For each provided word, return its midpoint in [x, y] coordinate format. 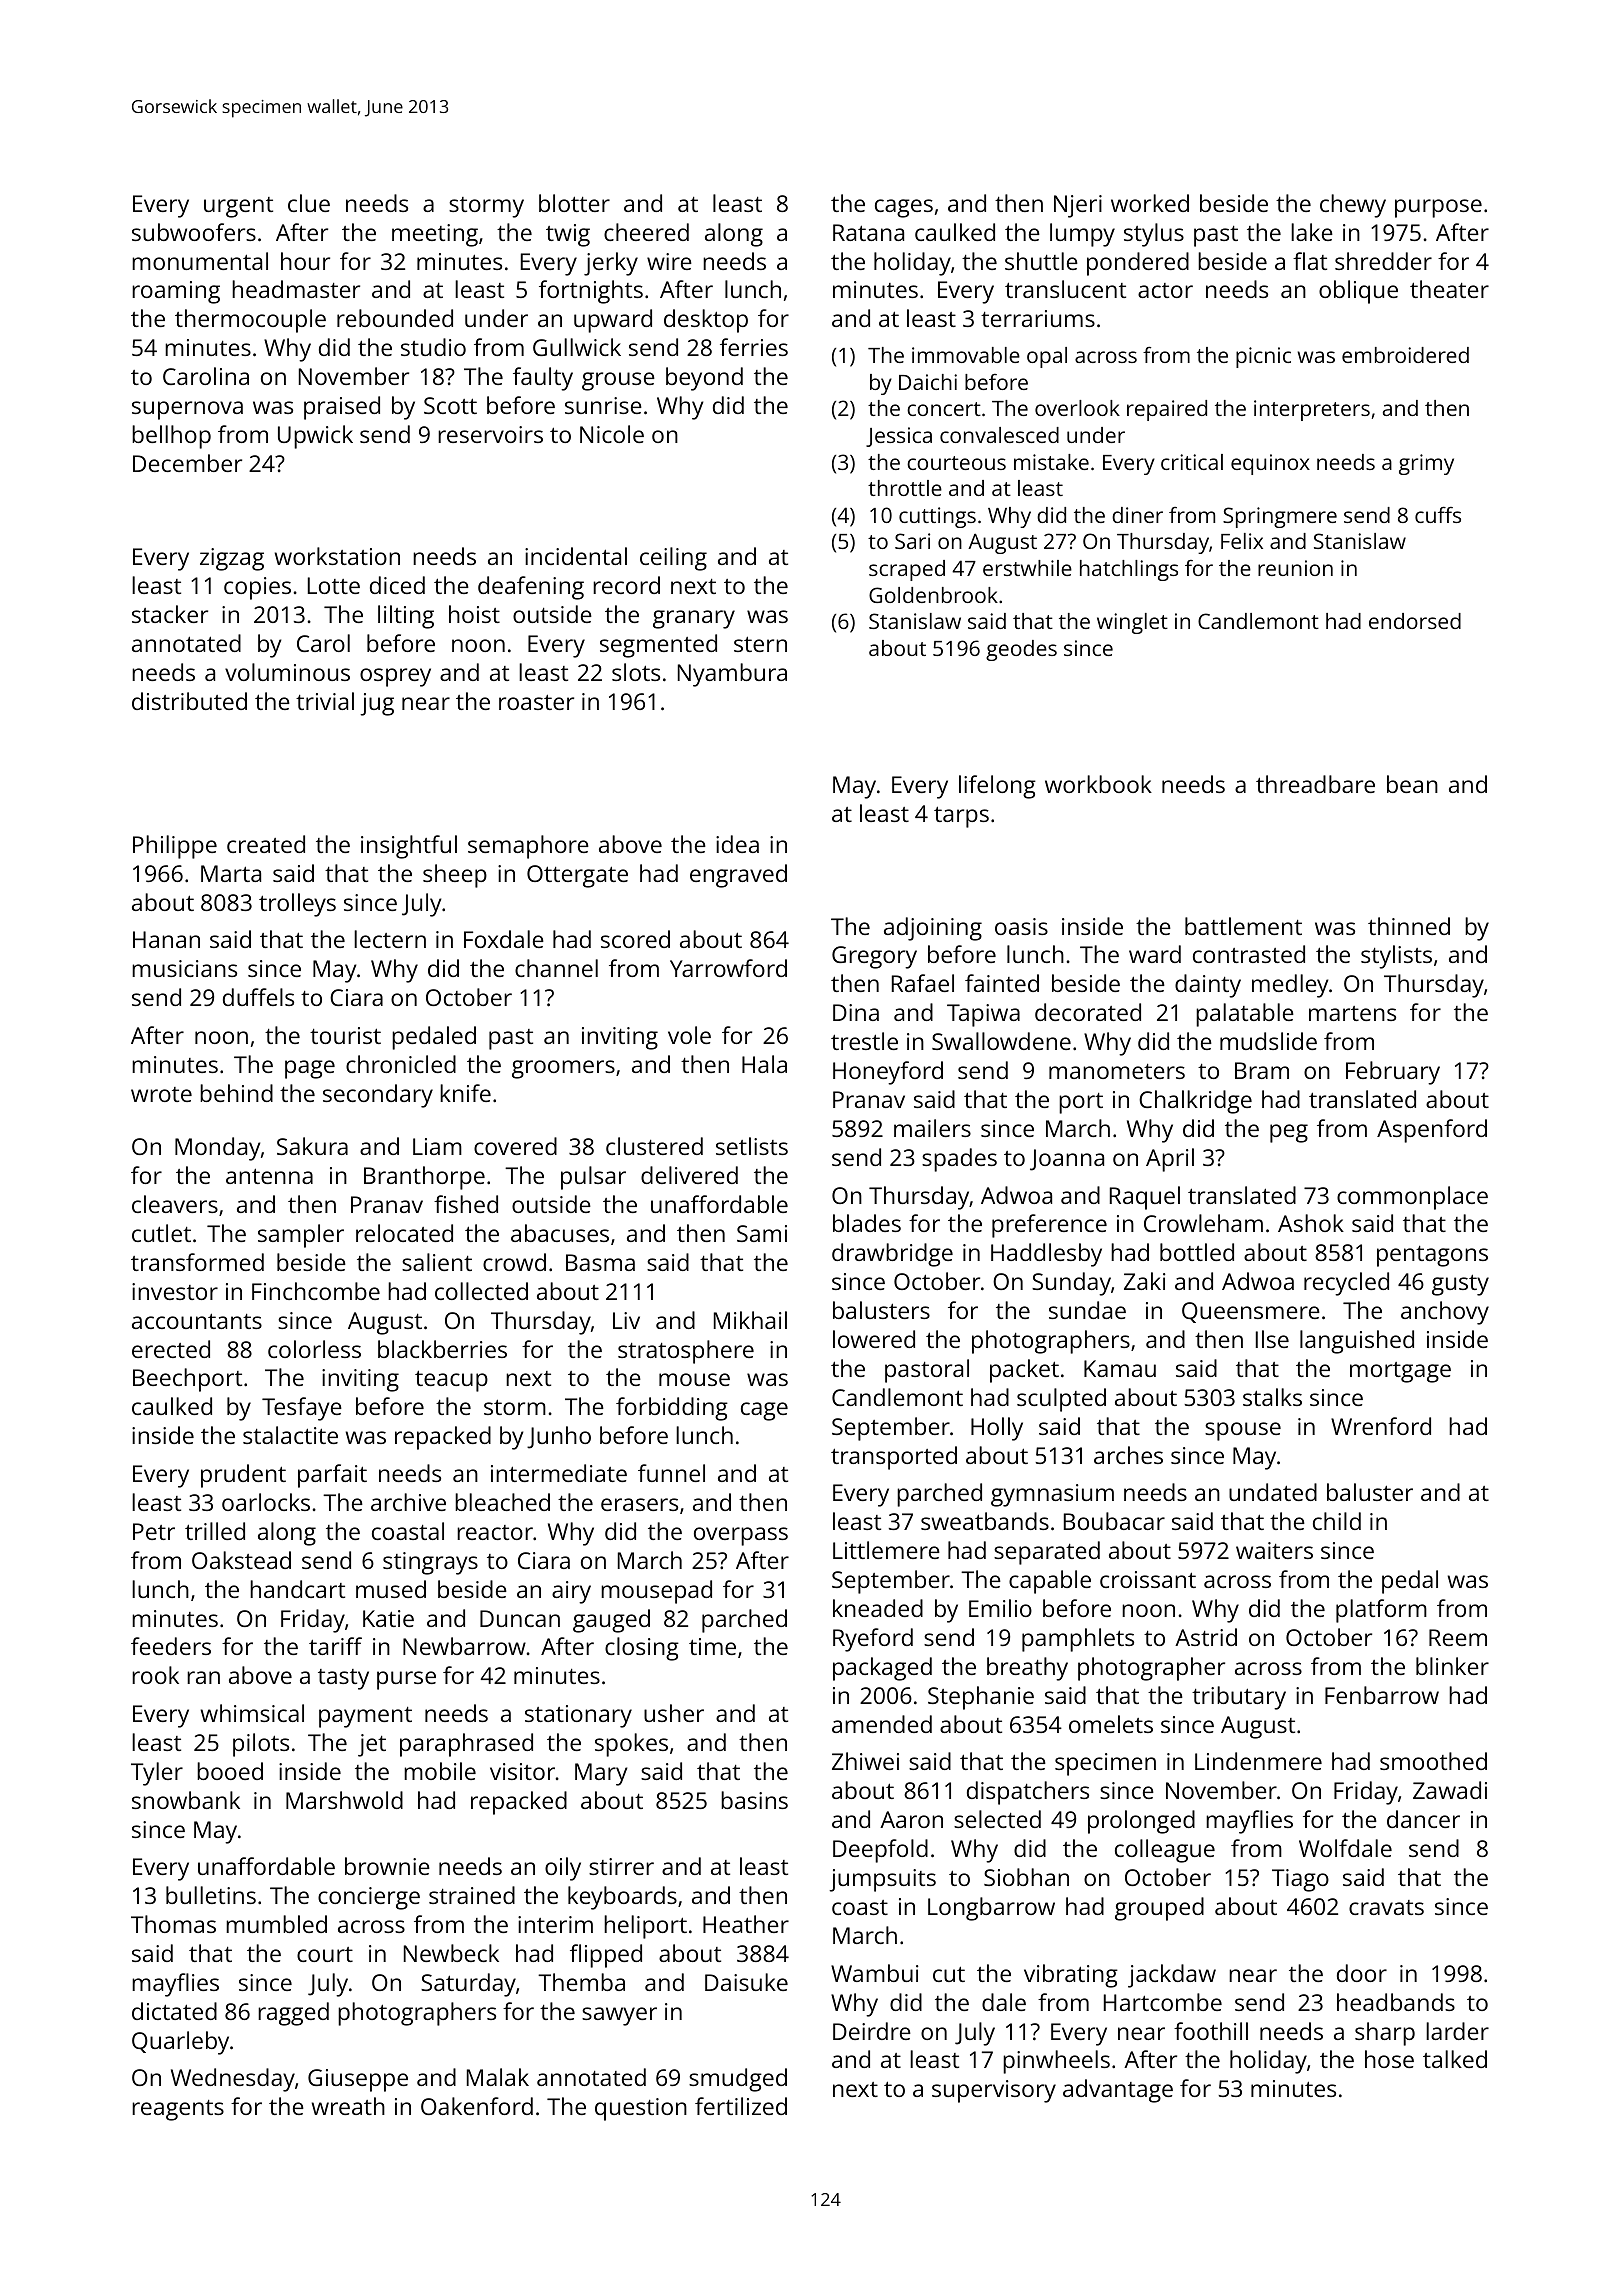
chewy [1353, 206]
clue [309, 203]
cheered [646, 232]
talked [1455, 2059]
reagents [178, 2110]
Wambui [874, 1973]
